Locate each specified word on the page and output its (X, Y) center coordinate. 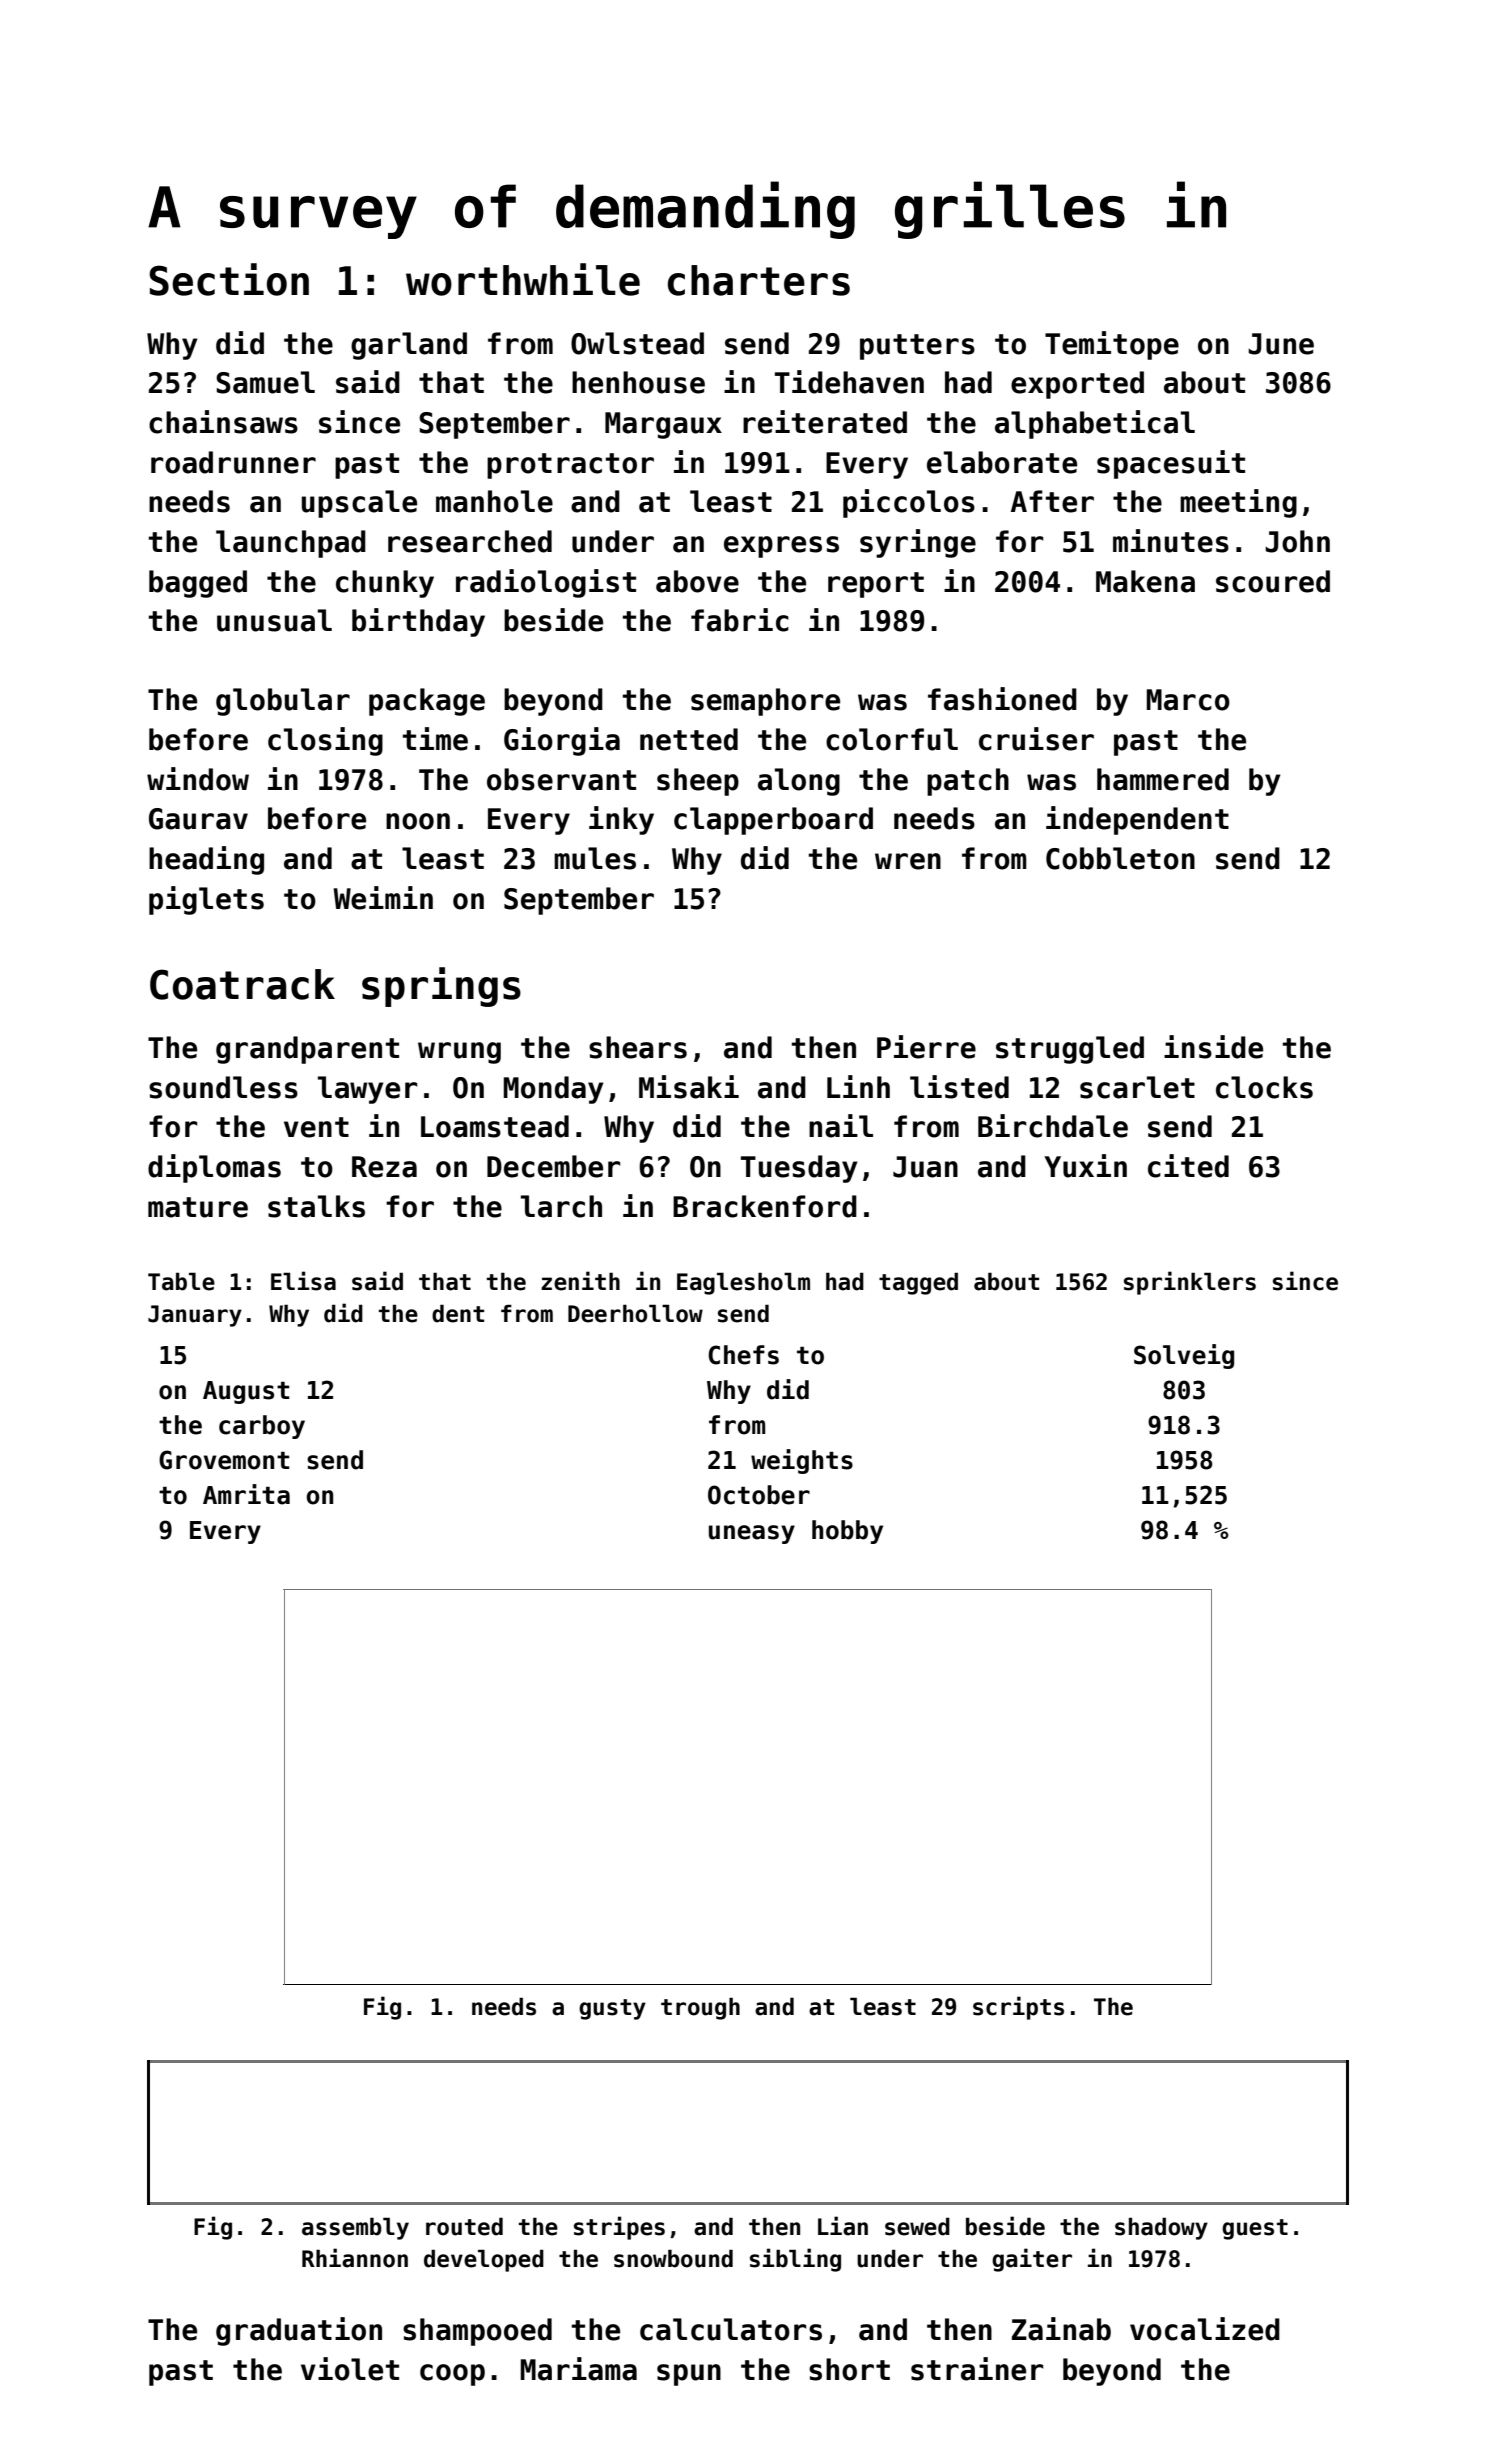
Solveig (1184, 1356)
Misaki (689, 1087)
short (849, 2369)
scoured (1273, 581)
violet (350, 2369)
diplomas (214, 1168)
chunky (385, 584)
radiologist (546, 583)
